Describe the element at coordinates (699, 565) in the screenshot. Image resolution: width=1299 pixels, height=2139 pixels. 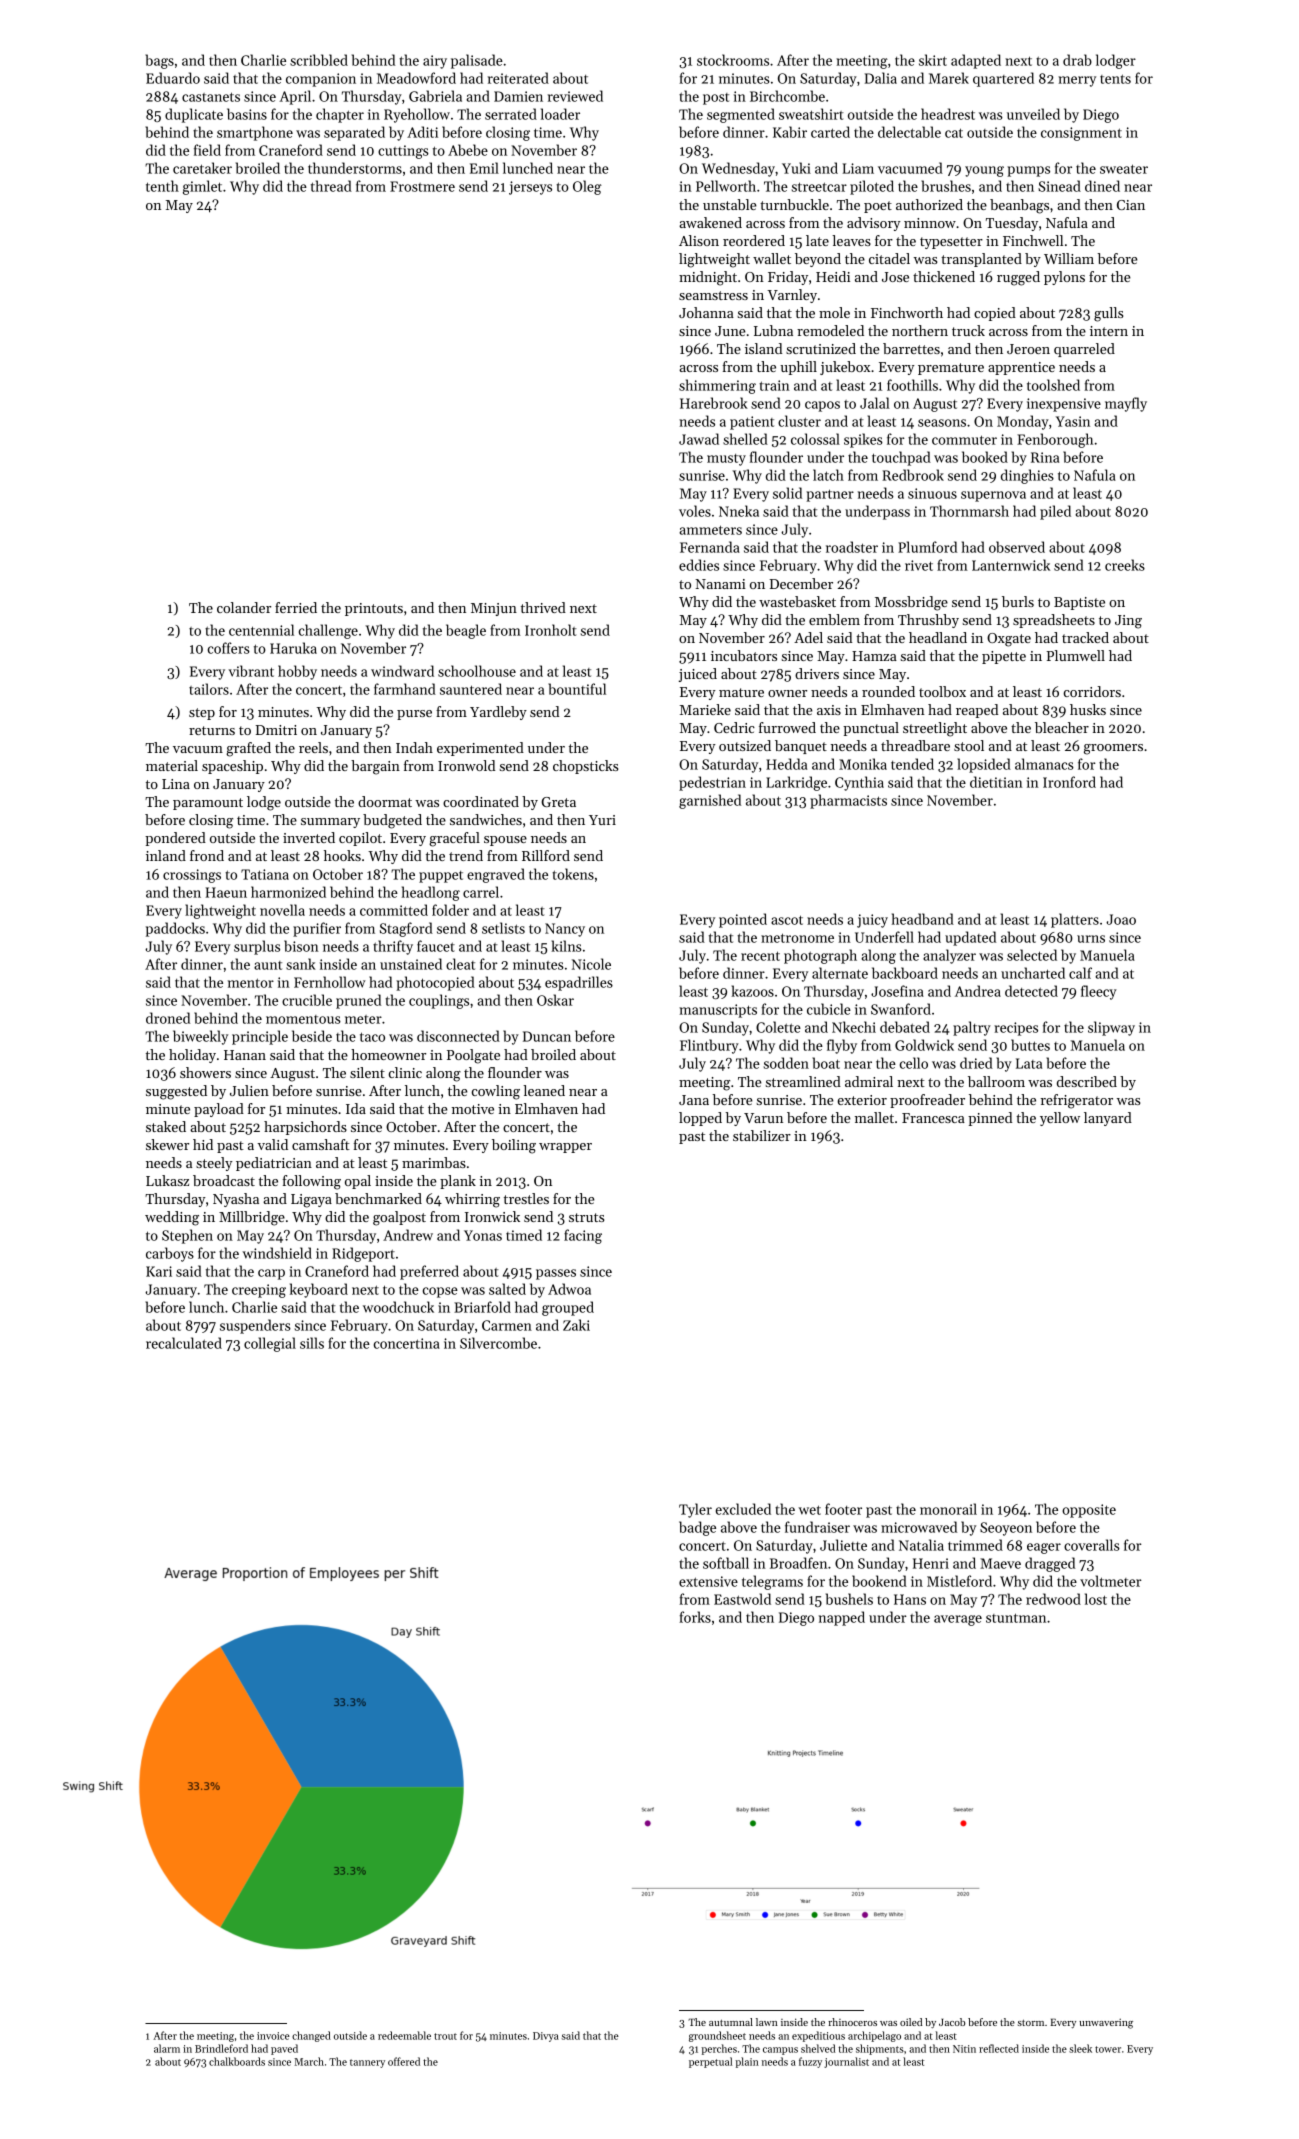
I see `eddies` at that location.
